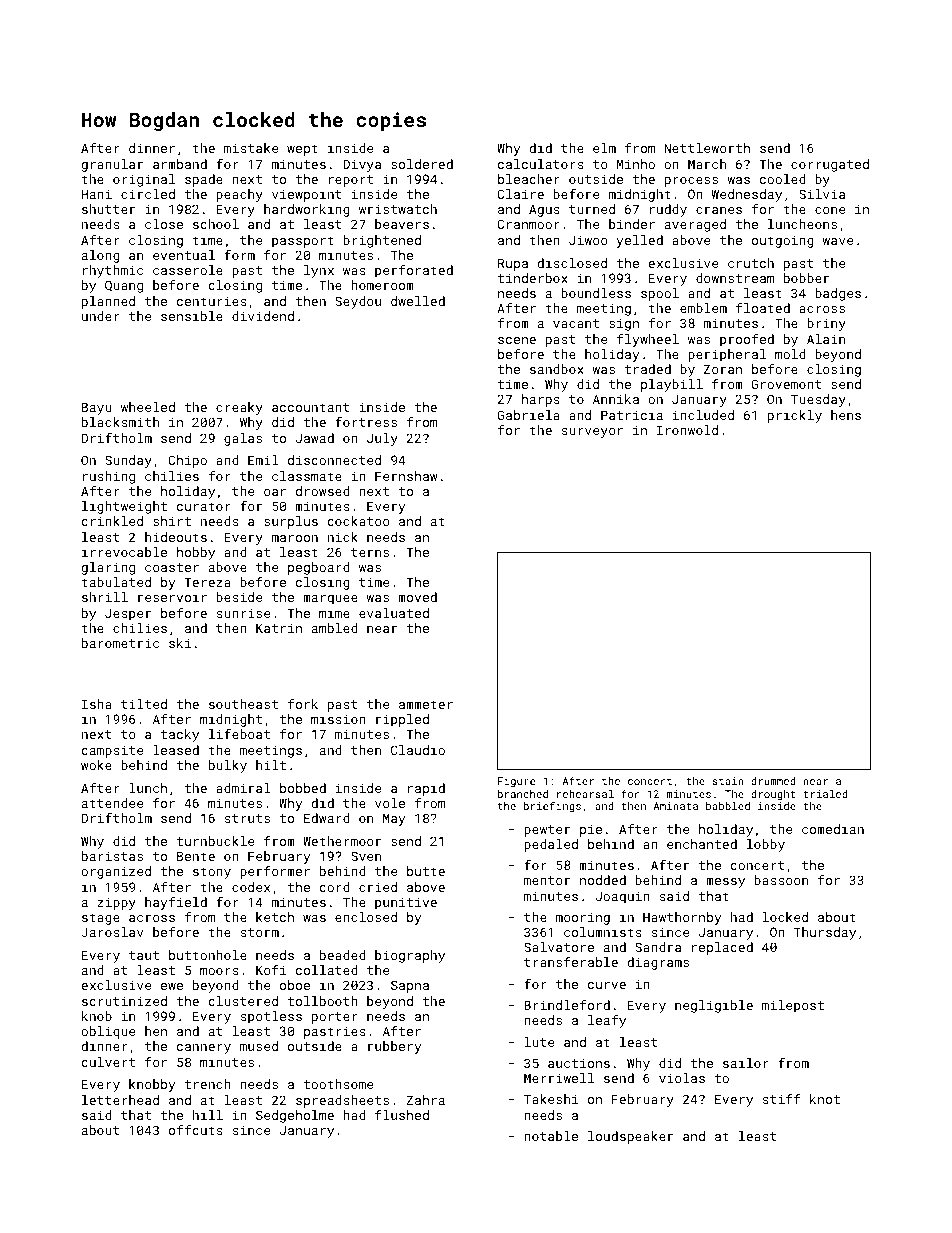 This image has height=1233, width=952. I want to click on Ironwold, so click(687, 430).
